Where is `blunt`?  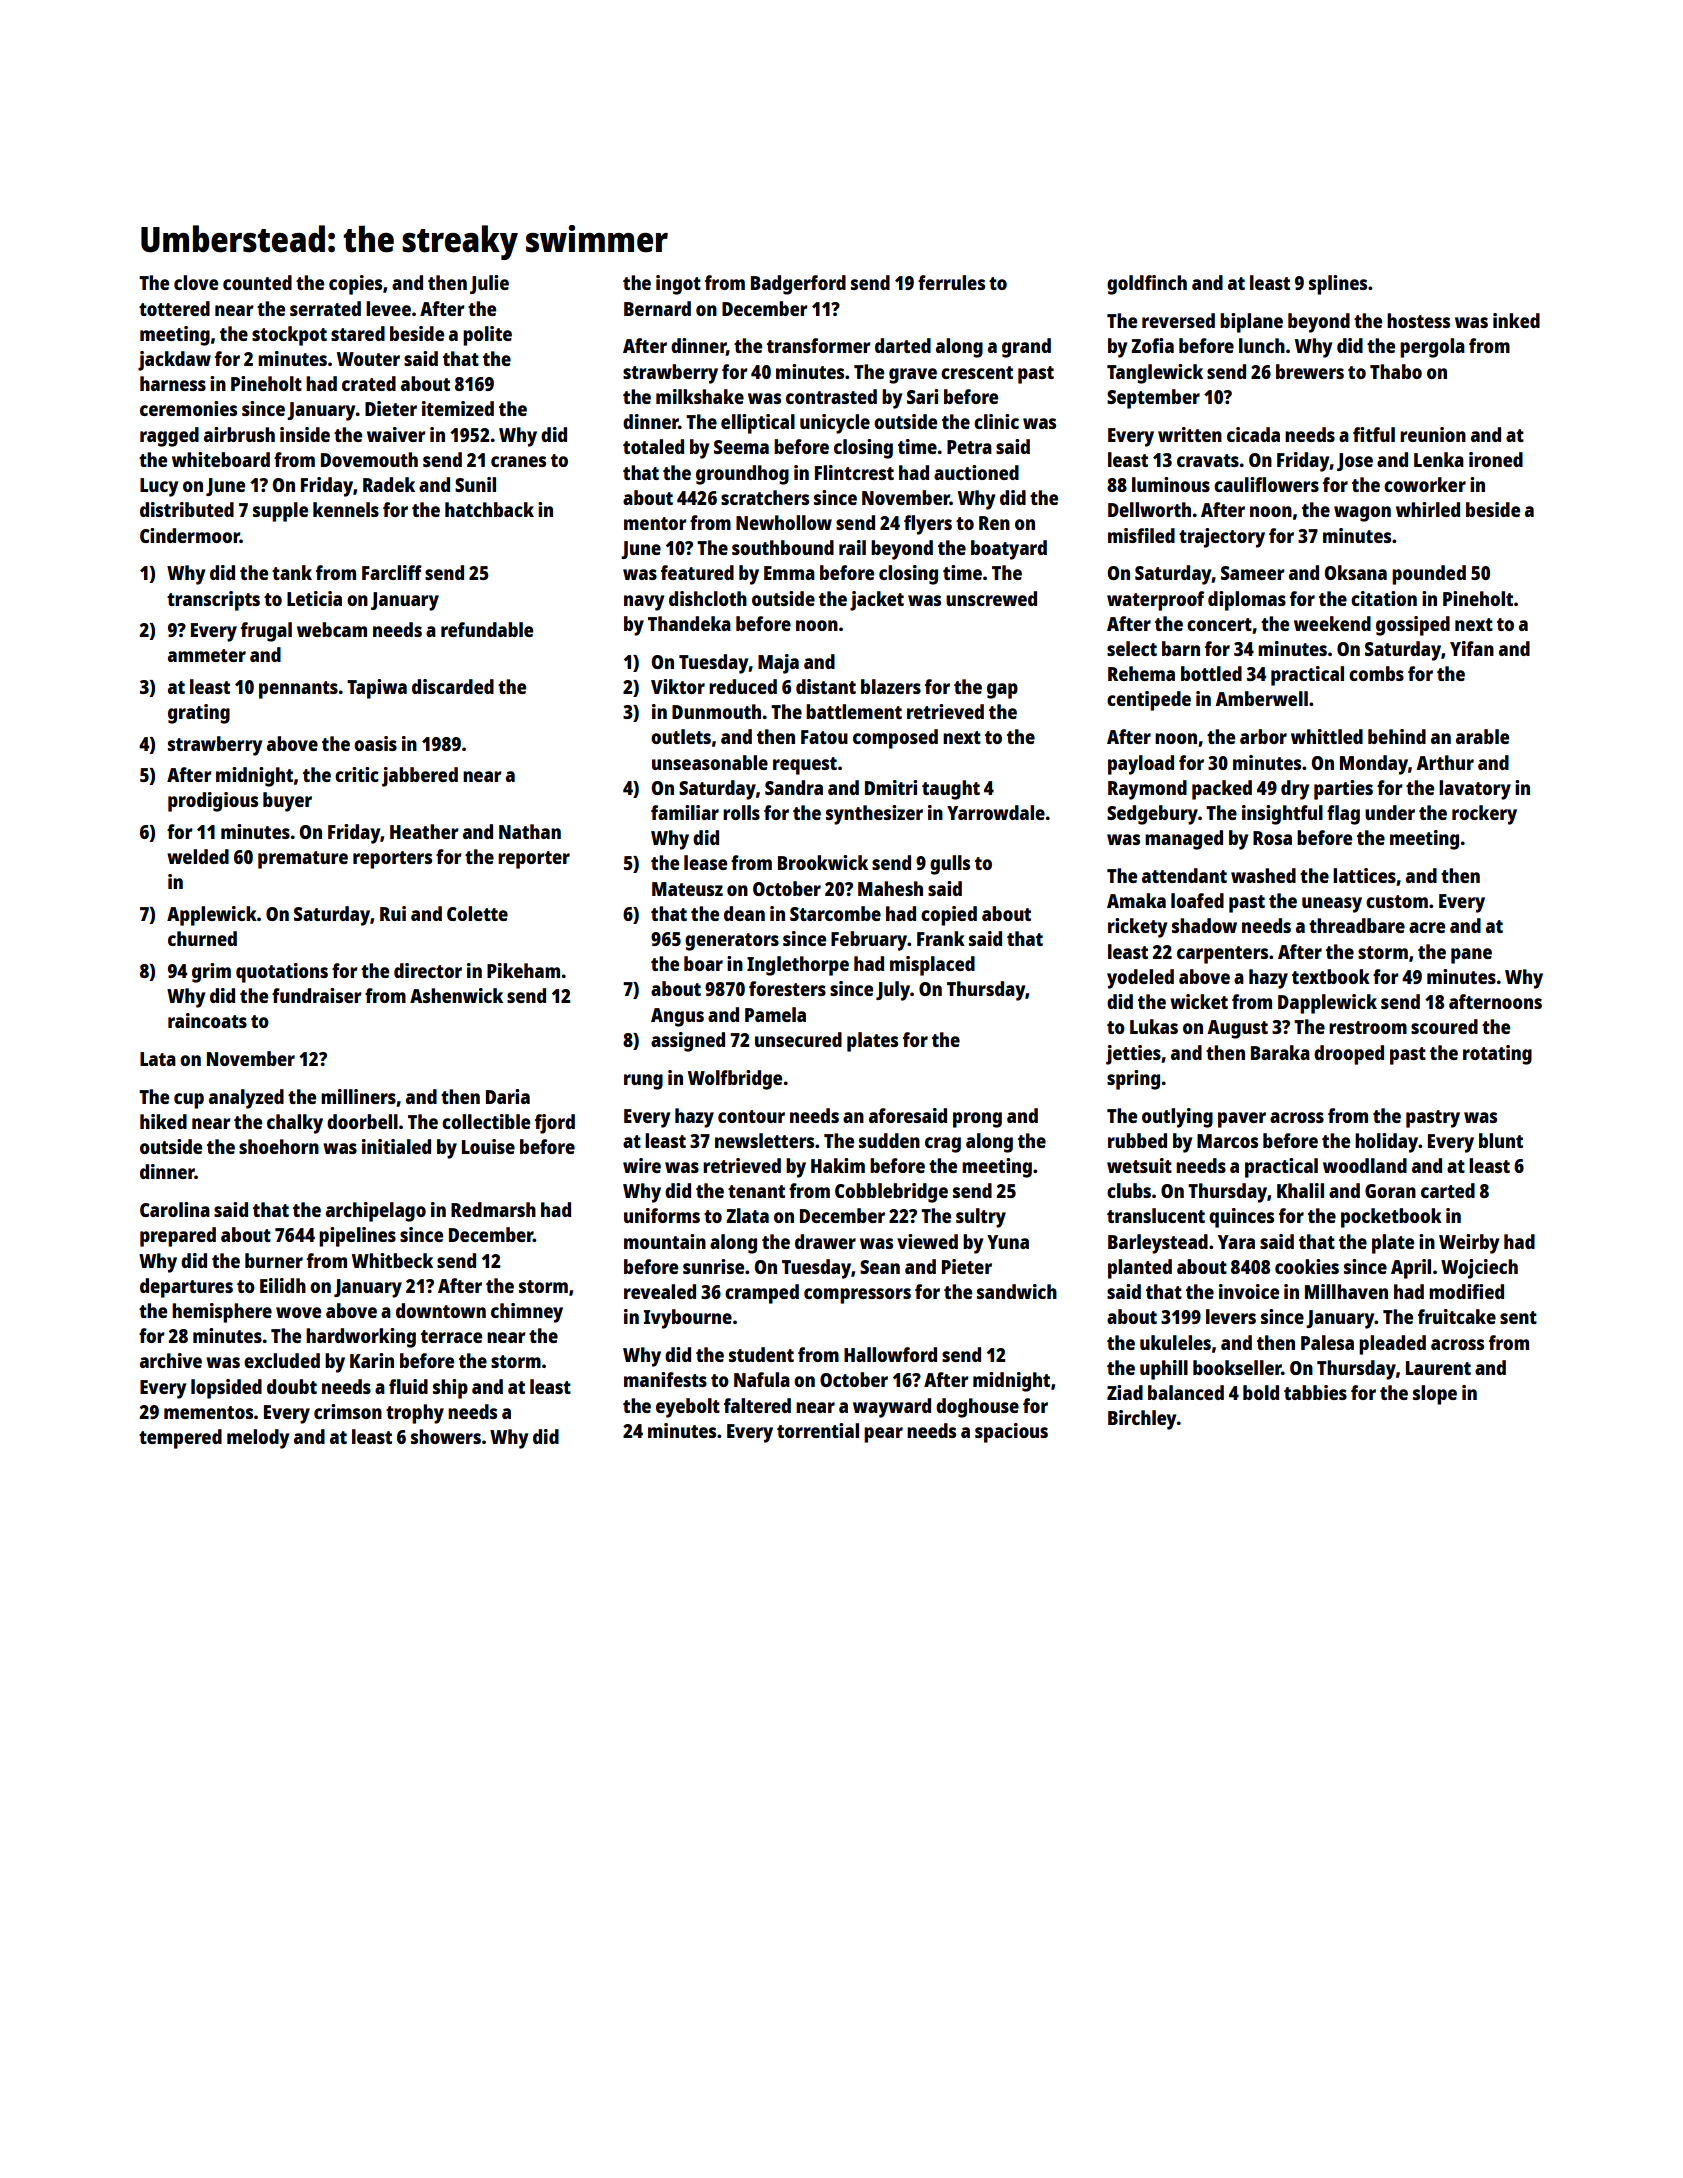
blunt is located at coordinates (1501, 1140).
